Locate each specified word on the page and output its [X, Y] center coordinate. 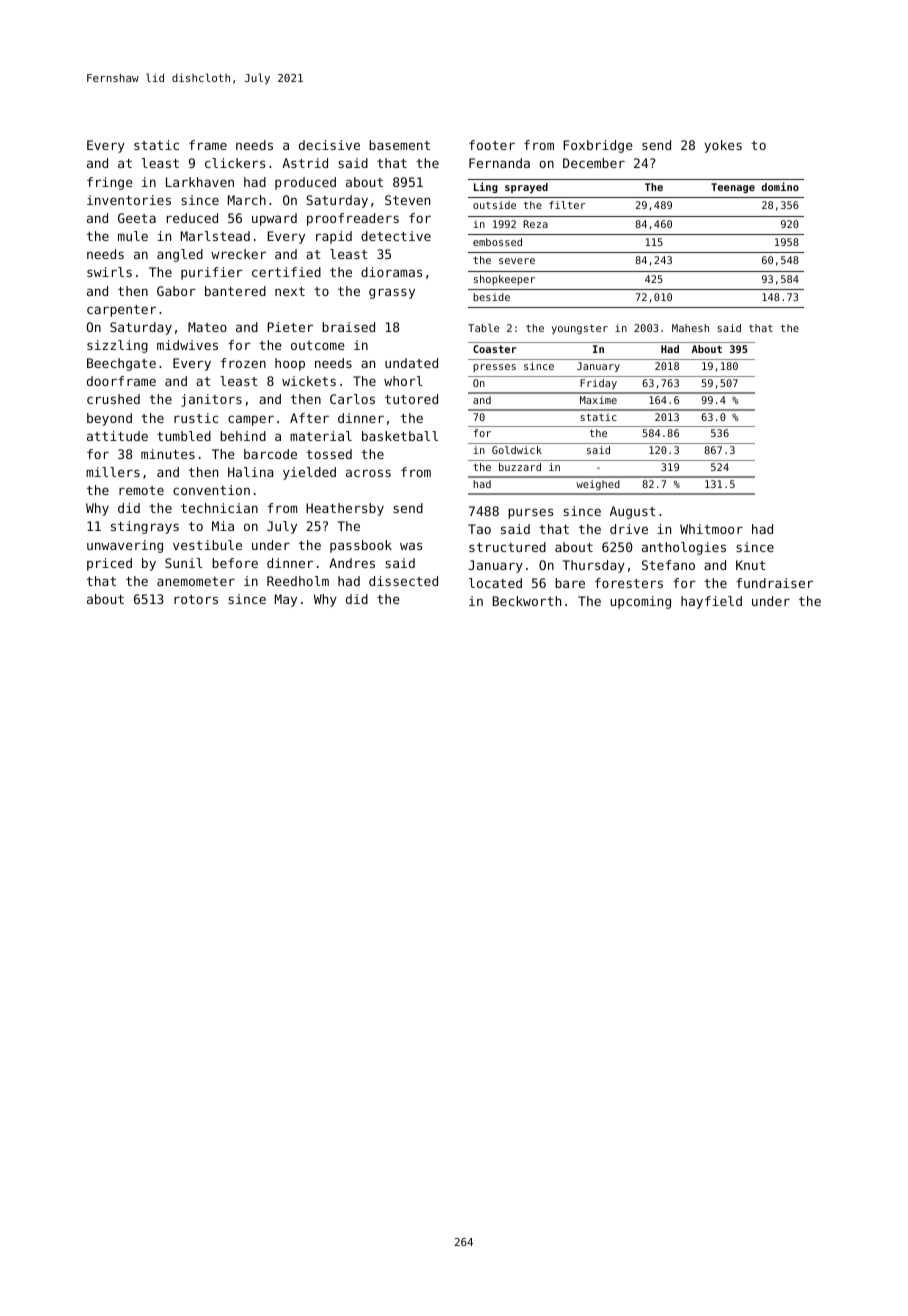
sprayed [526, 188]
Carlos [352, 399]
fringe [110, 183]
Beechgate [121, 364]
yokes [723, 146]
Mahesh [690, 328]
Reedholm [298, 581]
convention [211, 490]
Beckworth [527, 601]
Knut [751, 565]
